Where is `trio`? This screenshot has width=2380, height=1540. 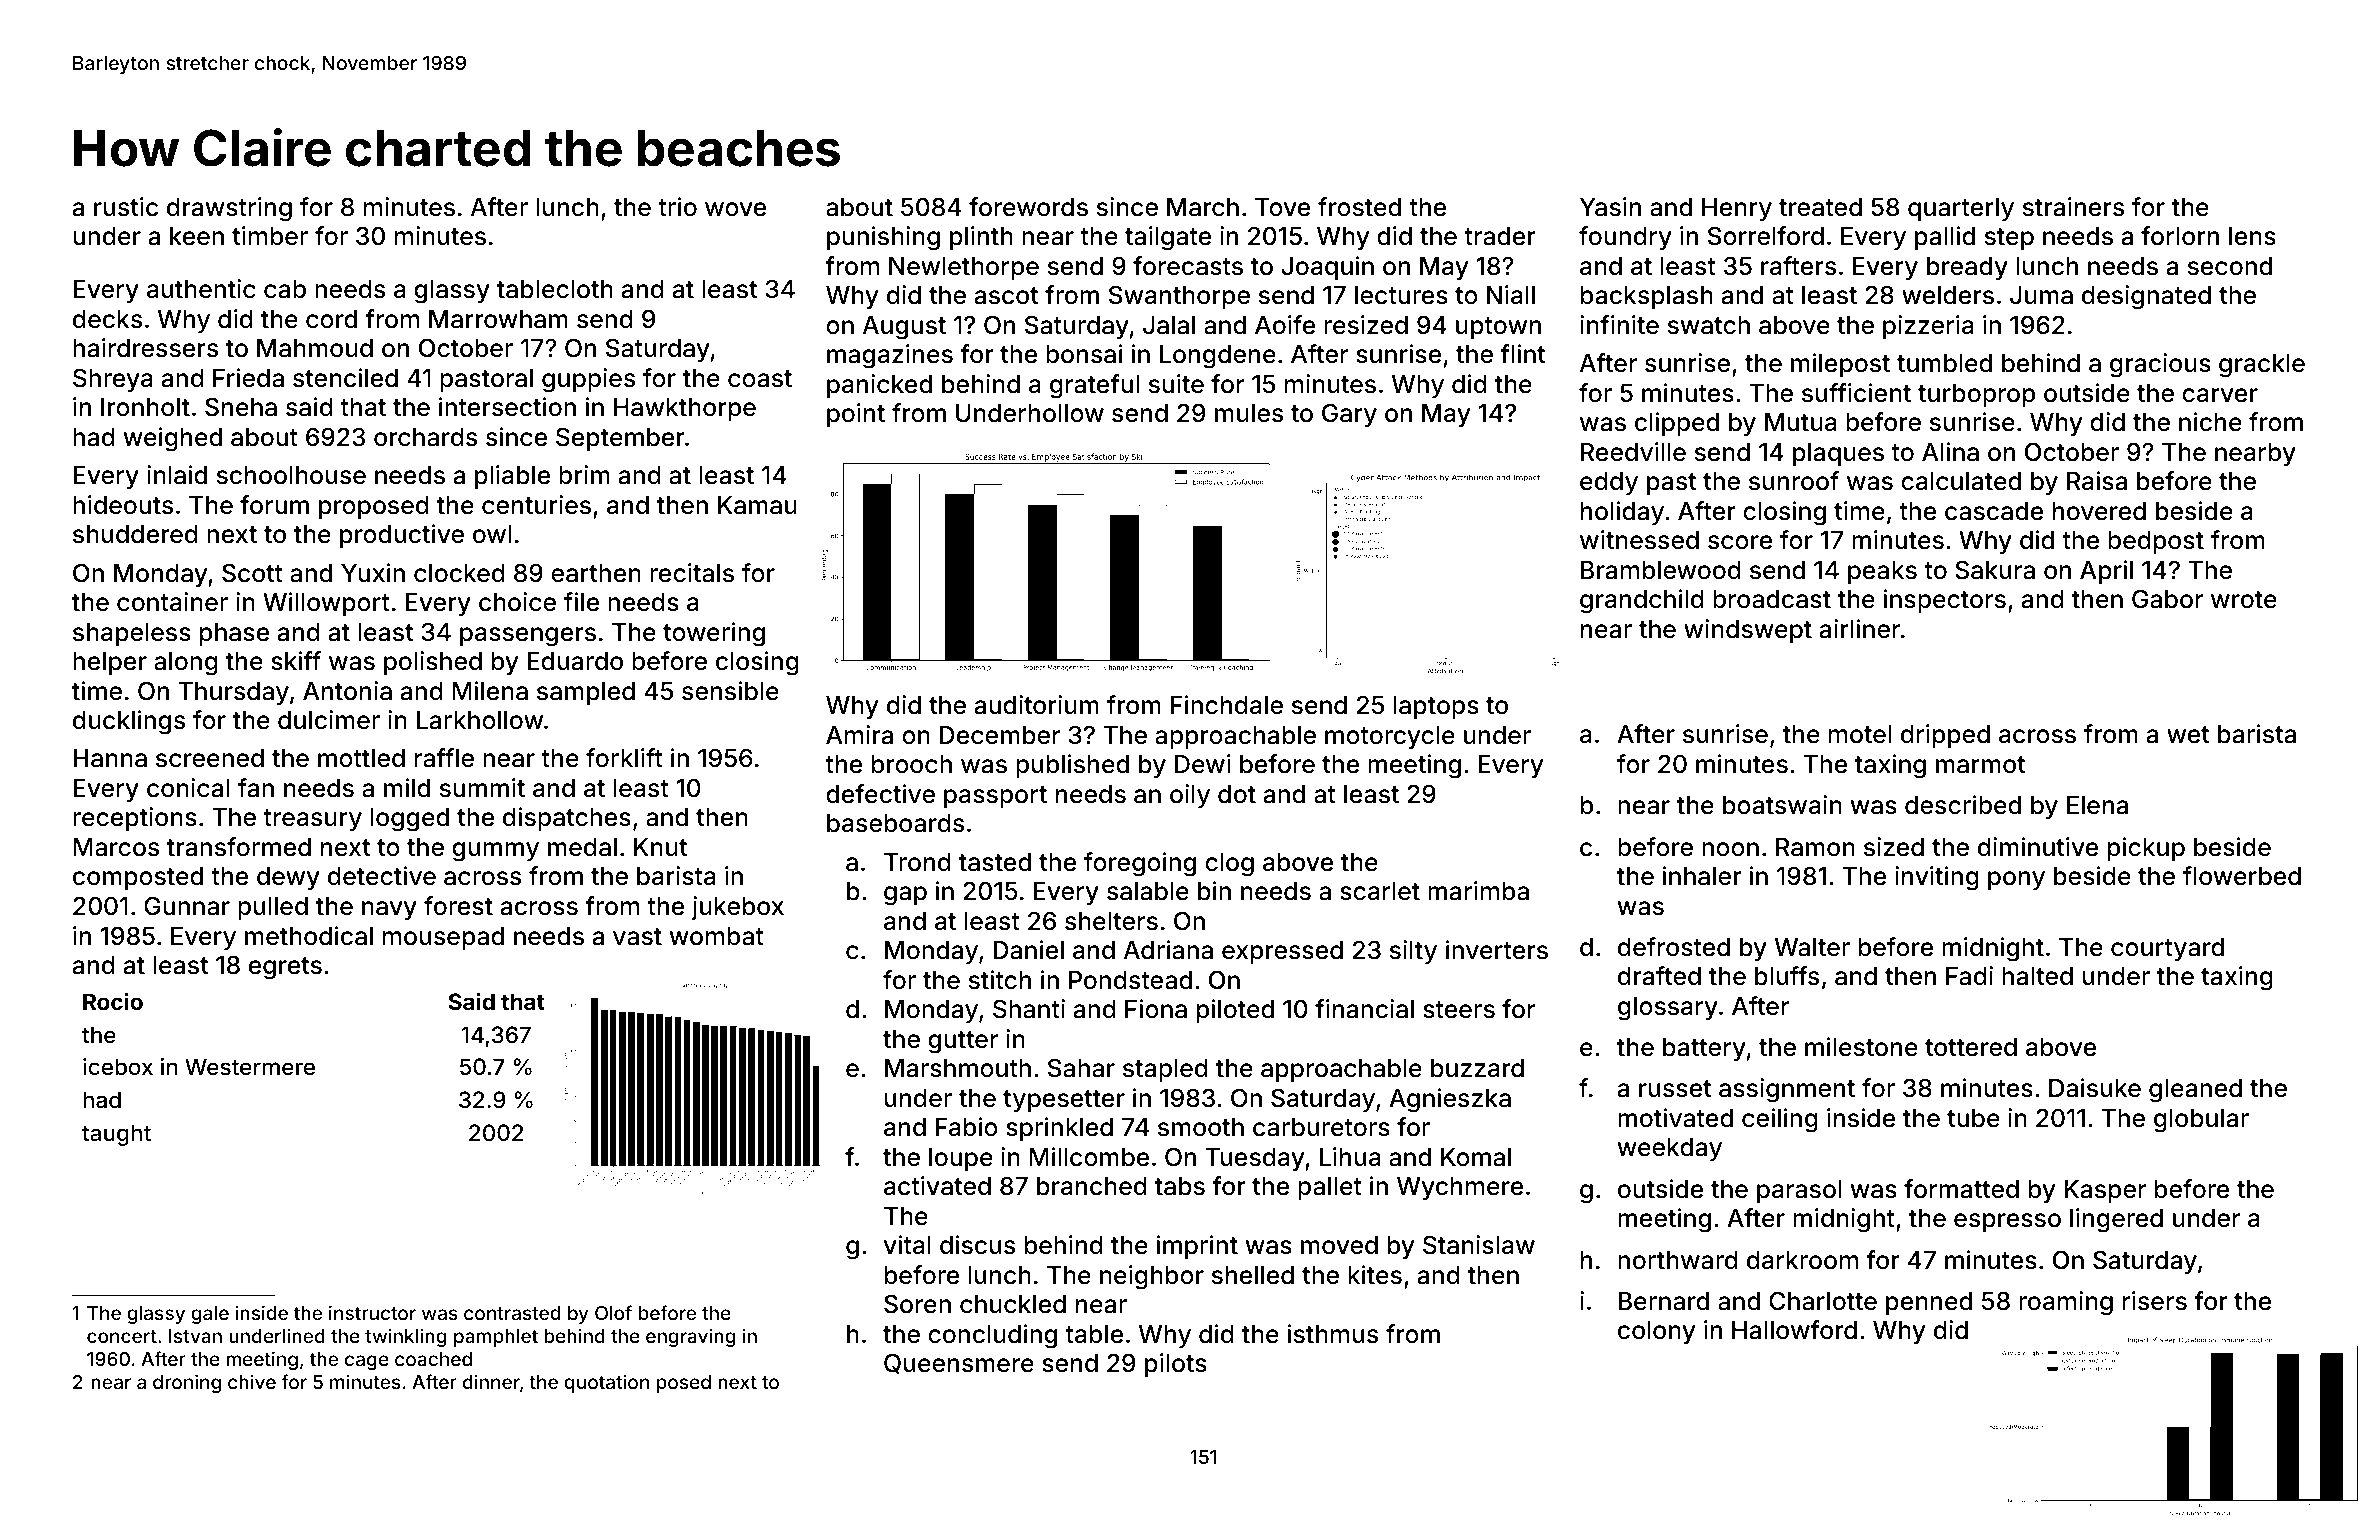
trio is located at coordinates (677, 207).
